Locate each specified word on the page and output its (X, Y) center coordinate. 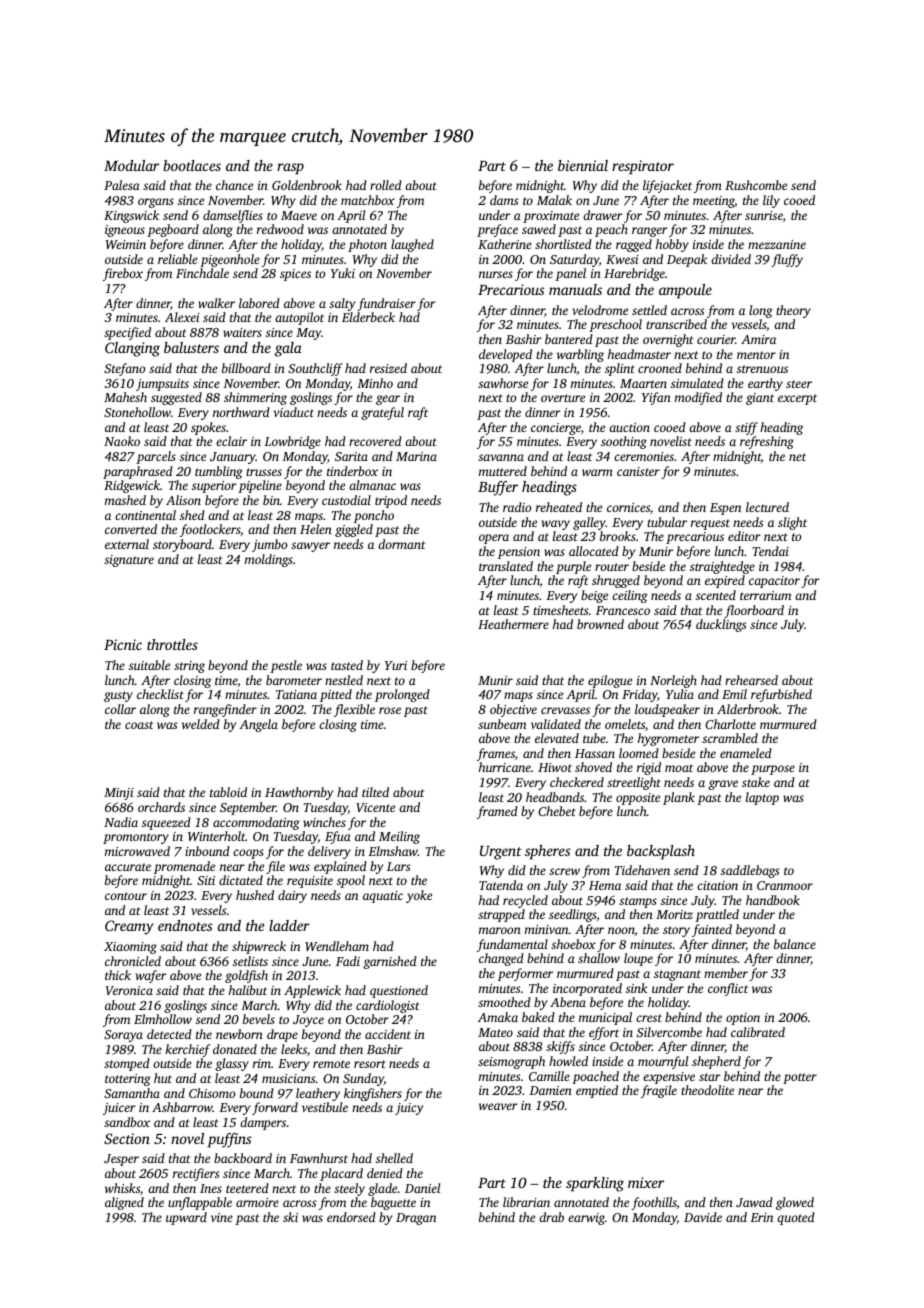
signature (129, 561)
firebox (123, 274)
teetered (247, 1188)
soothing (624, 442)
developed (505, 355)
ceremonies (644, 456)
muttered (503, 471)
